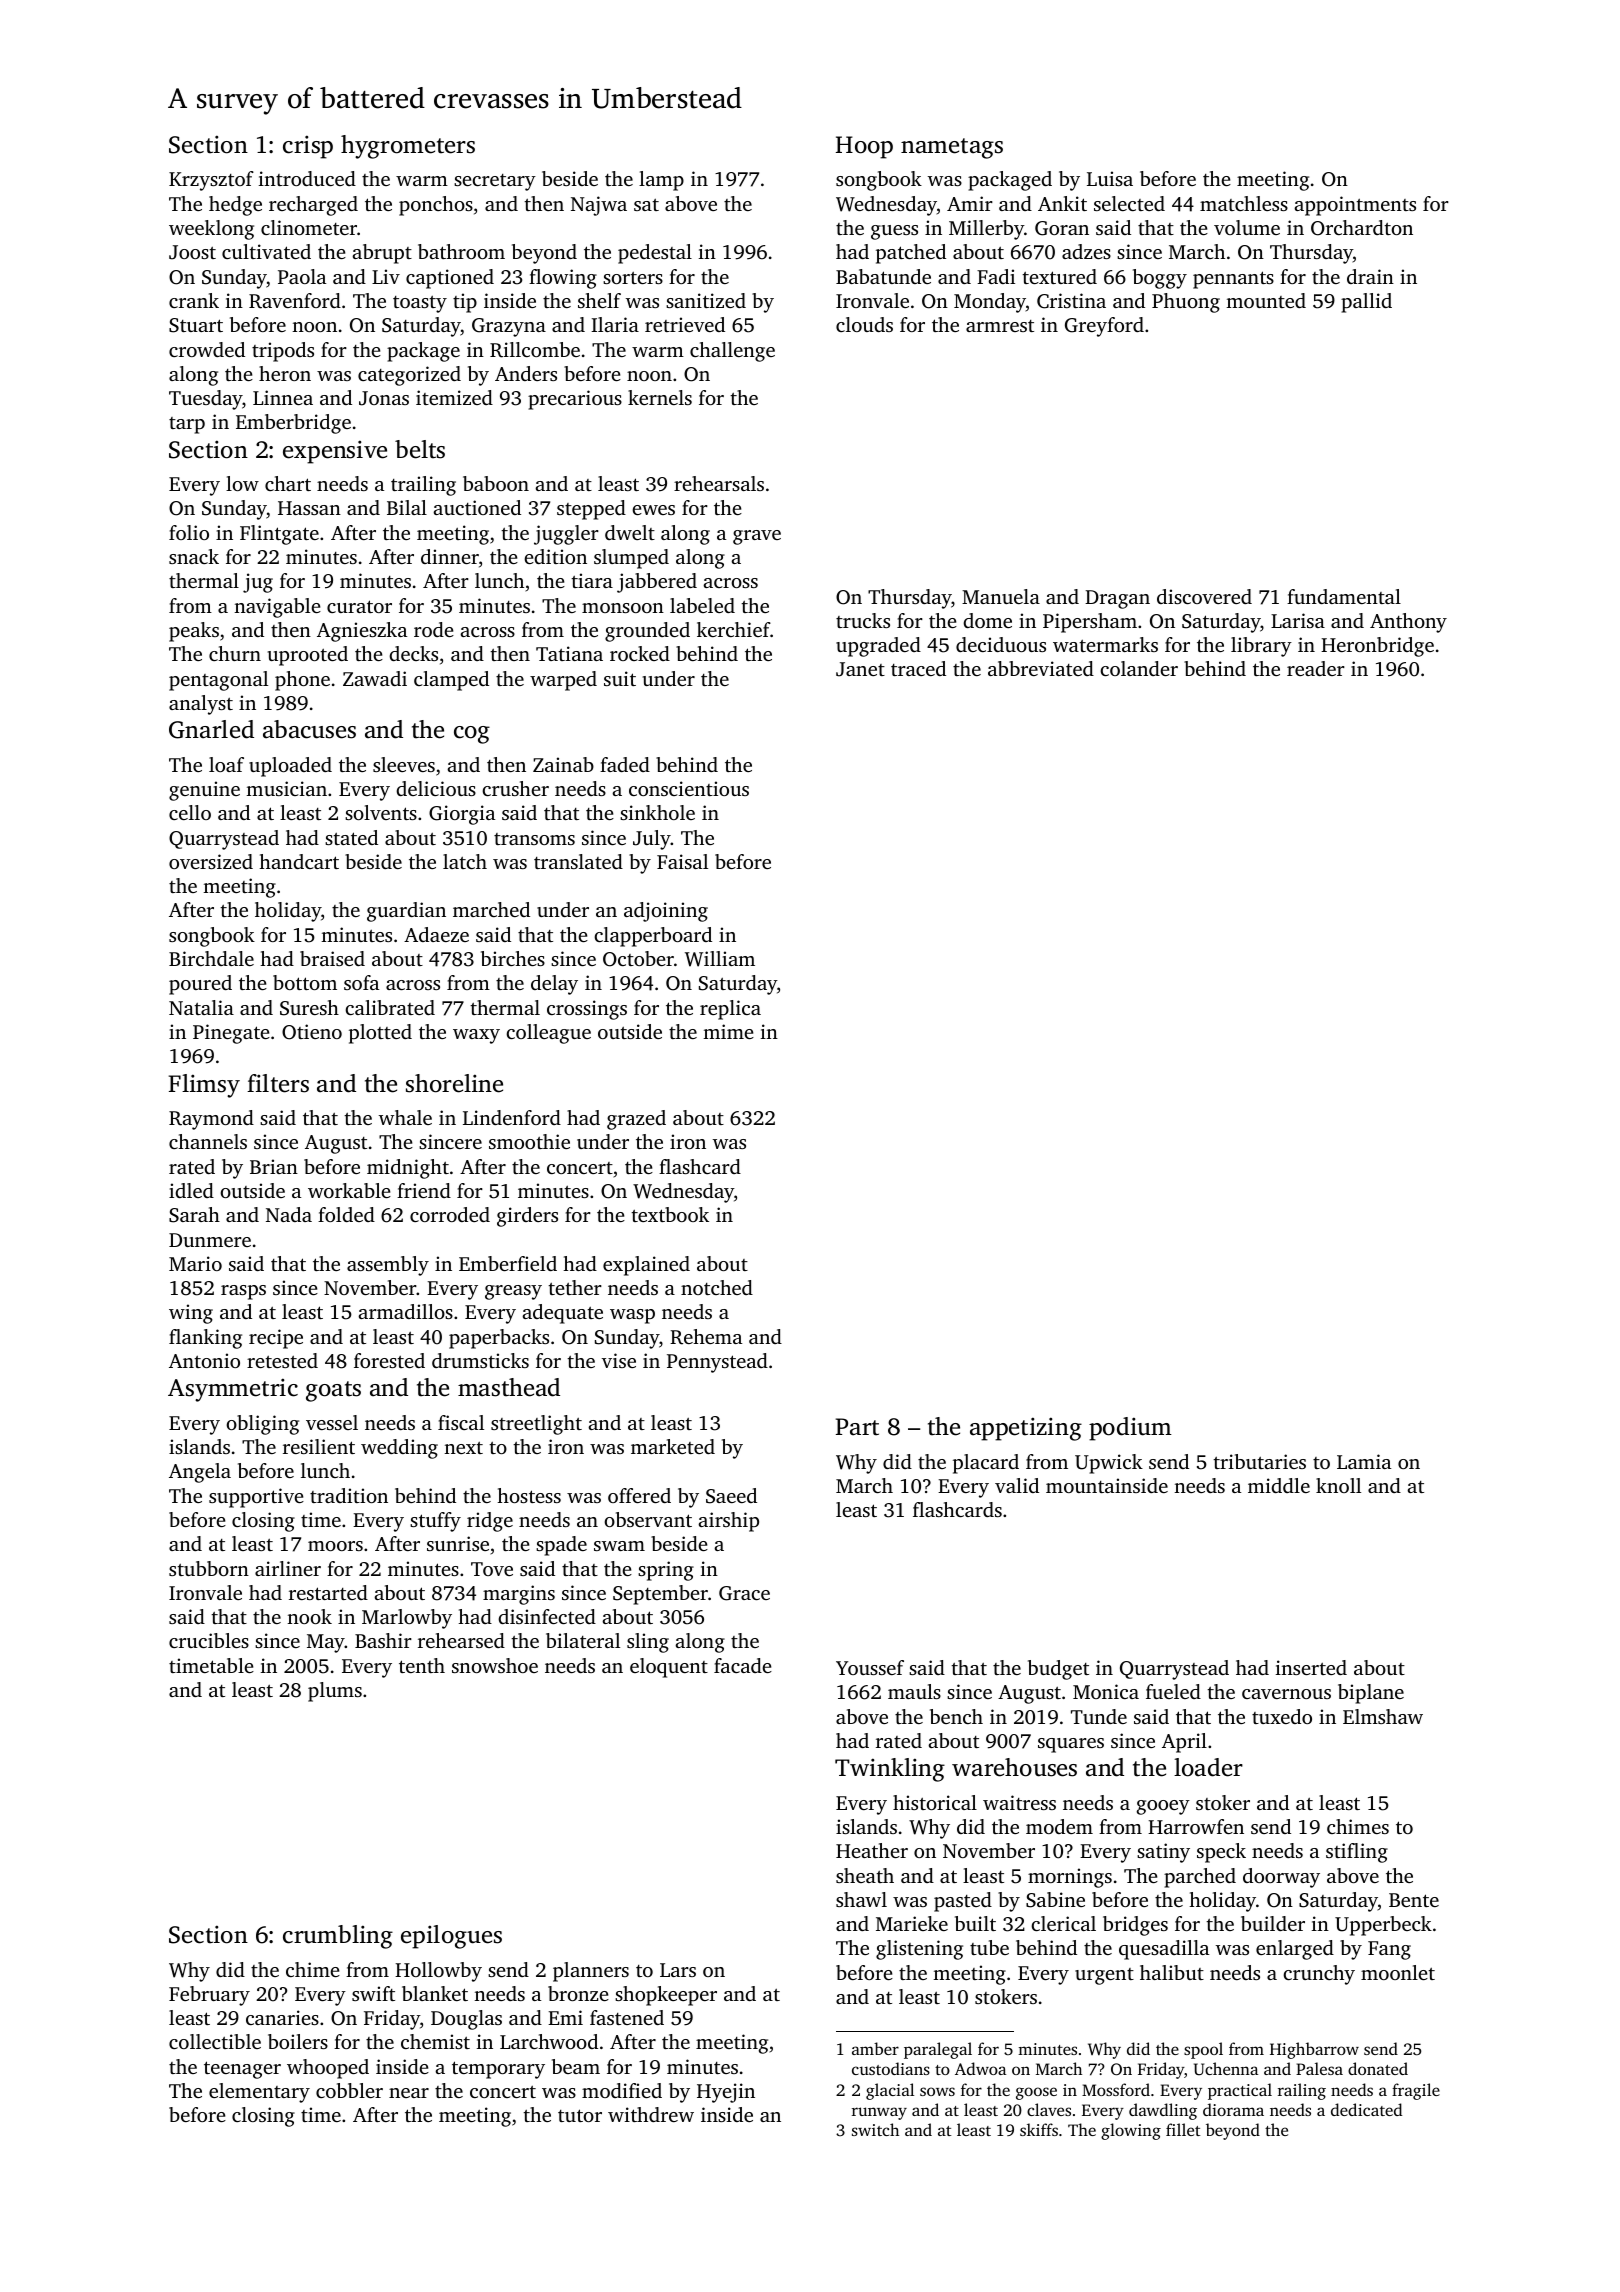 The height and width of the image is (2292, 1620). Describe the element at coordinates (451, 1937) in the image. I see `epilogues` at that location.
